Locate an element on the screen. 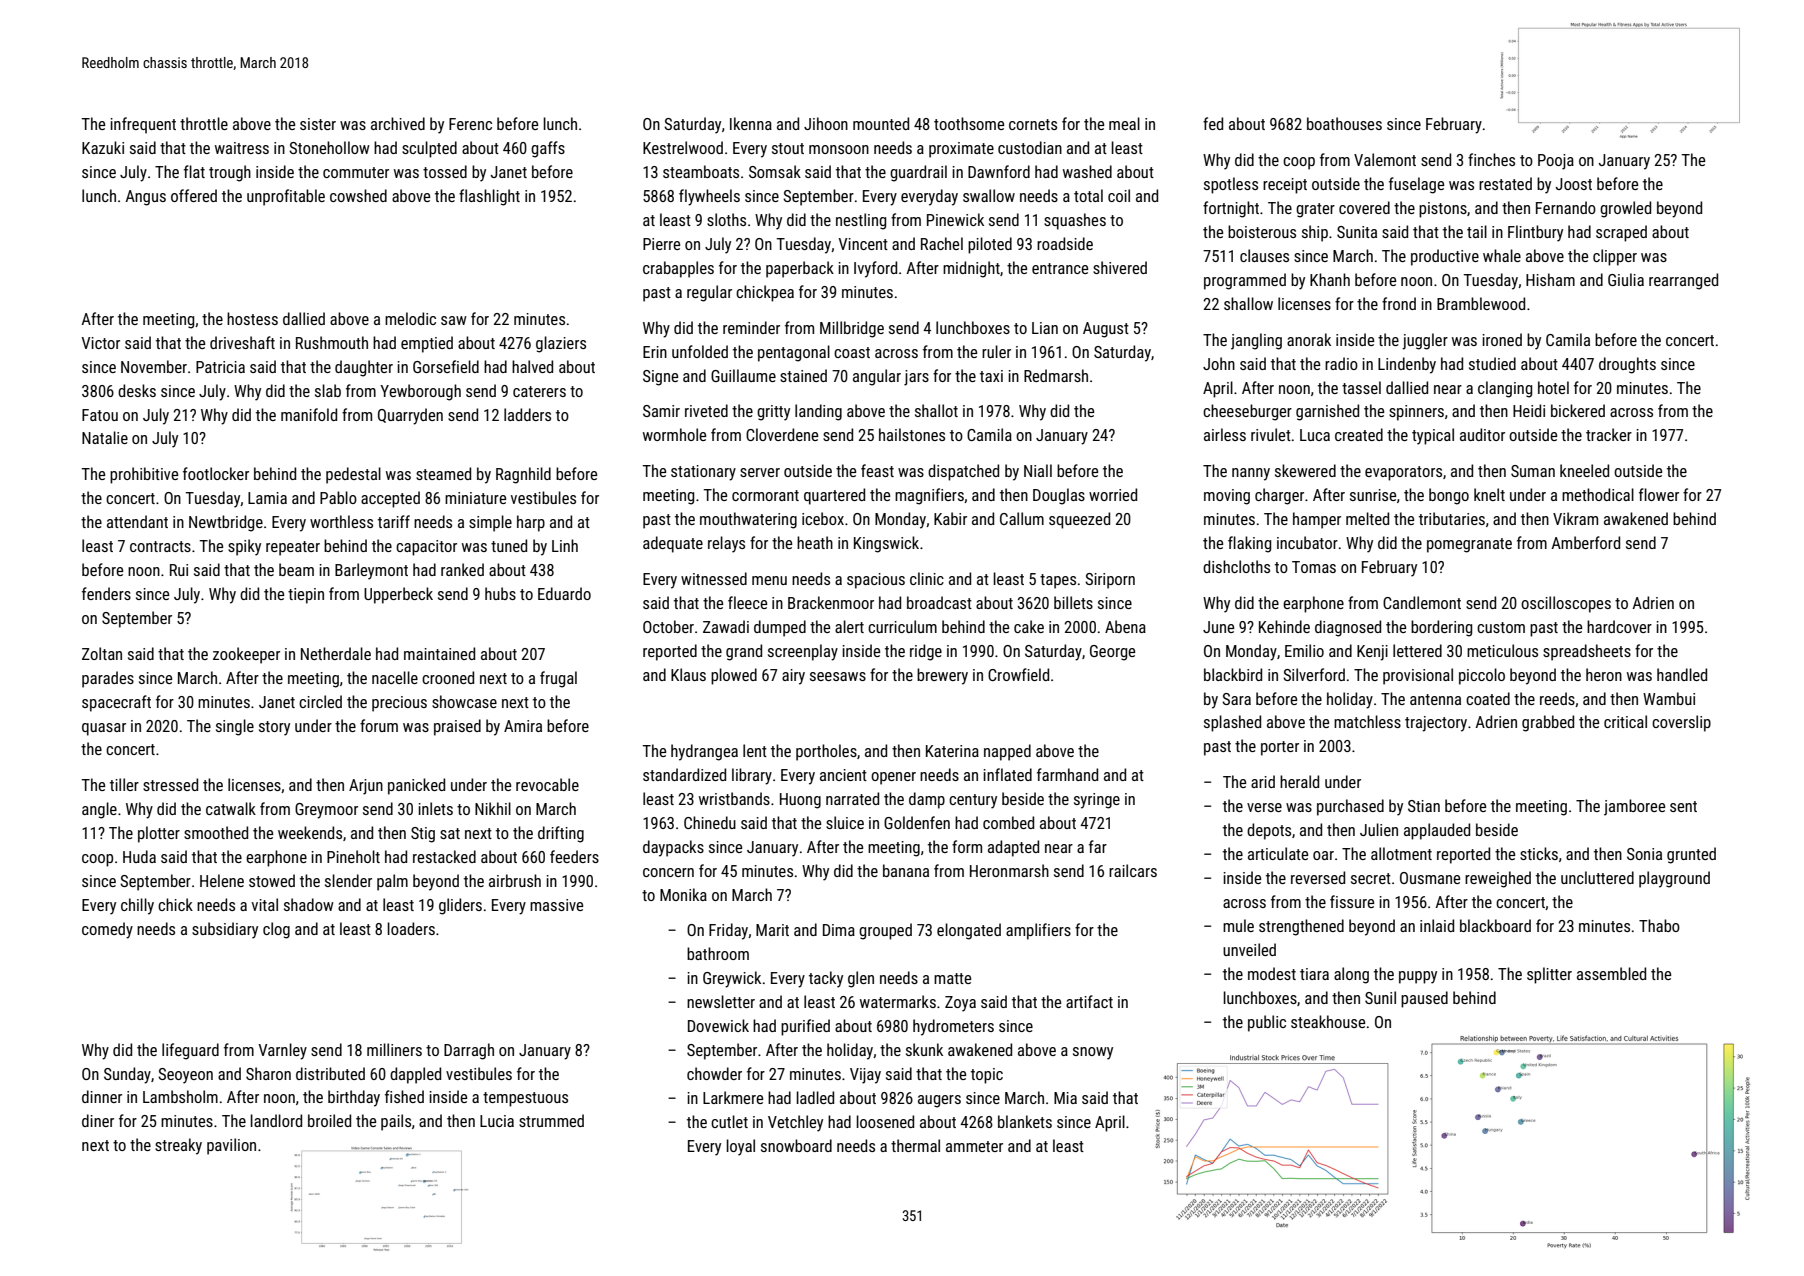 The width and height of the screenshot is (1804, 1276). streaky is located at coordinates (178, 1146).
